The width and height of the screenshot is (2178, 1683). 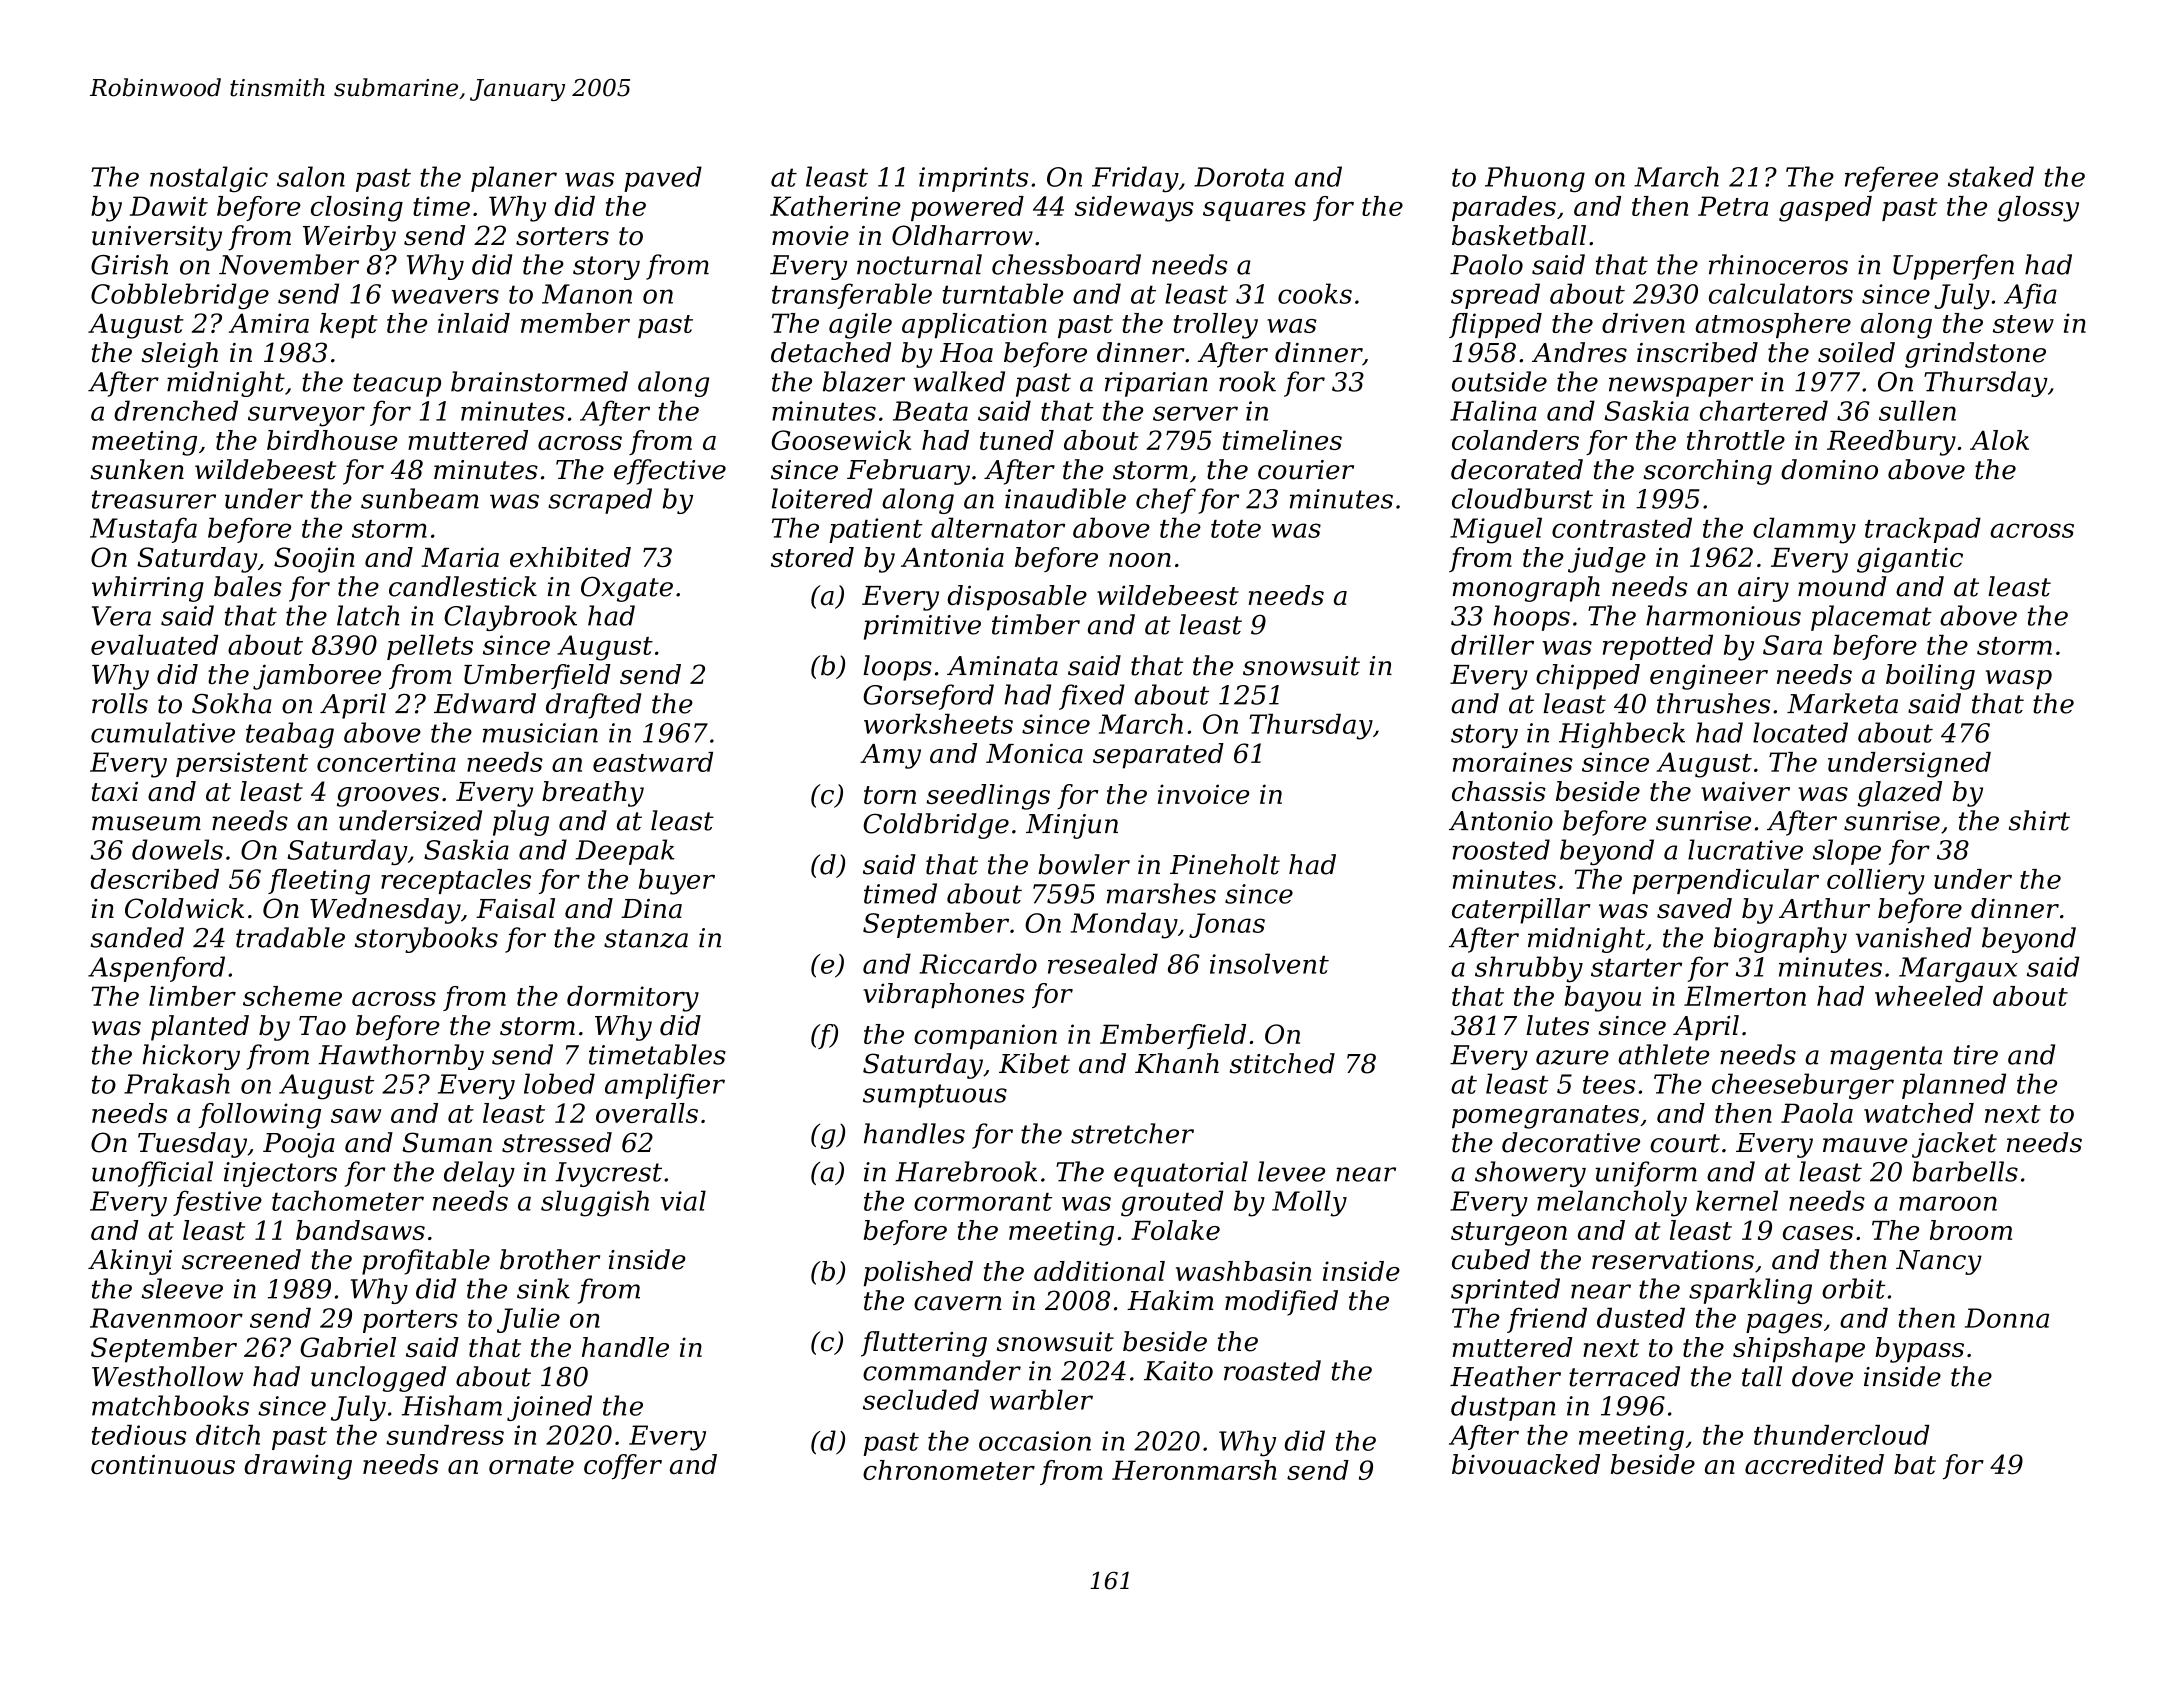 What do you see at coordinates (228, 1435) in the screenshot?
I see `ditch` at bounding box center [228, 1435].
